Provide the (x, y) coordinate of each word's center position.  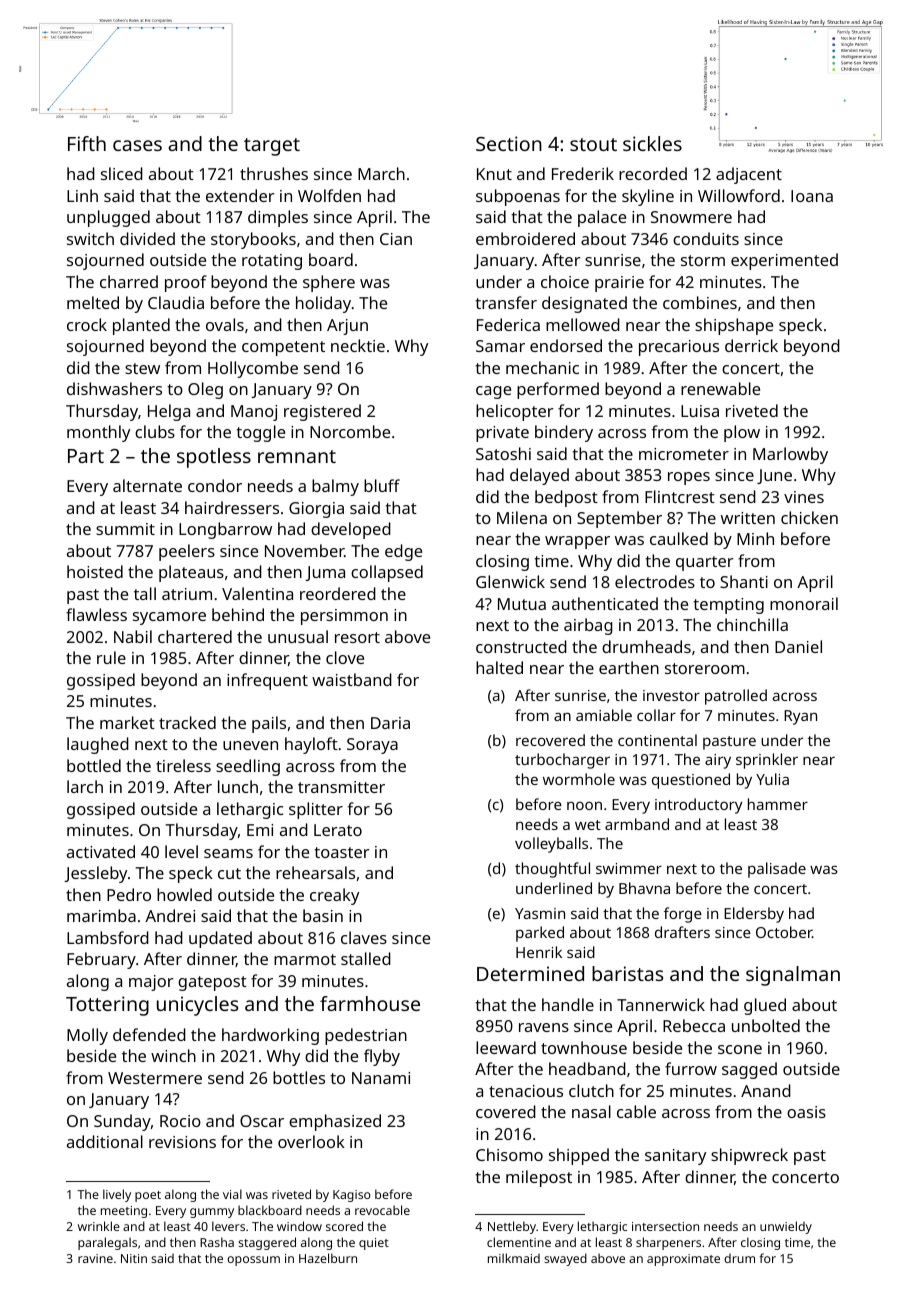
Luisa (700, 411)
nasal (591, 1111)
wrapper (577, 542)
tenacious (526, 1091)
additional (105, 1141)
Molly (87, 1036)
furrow (691, 1068)
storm (703, 260)
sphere (329, 283)
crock (87, 324)
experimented (784, 261)
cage (493, 392)
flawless (96, 614)
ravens (544, 1027)
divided (147, 238)
